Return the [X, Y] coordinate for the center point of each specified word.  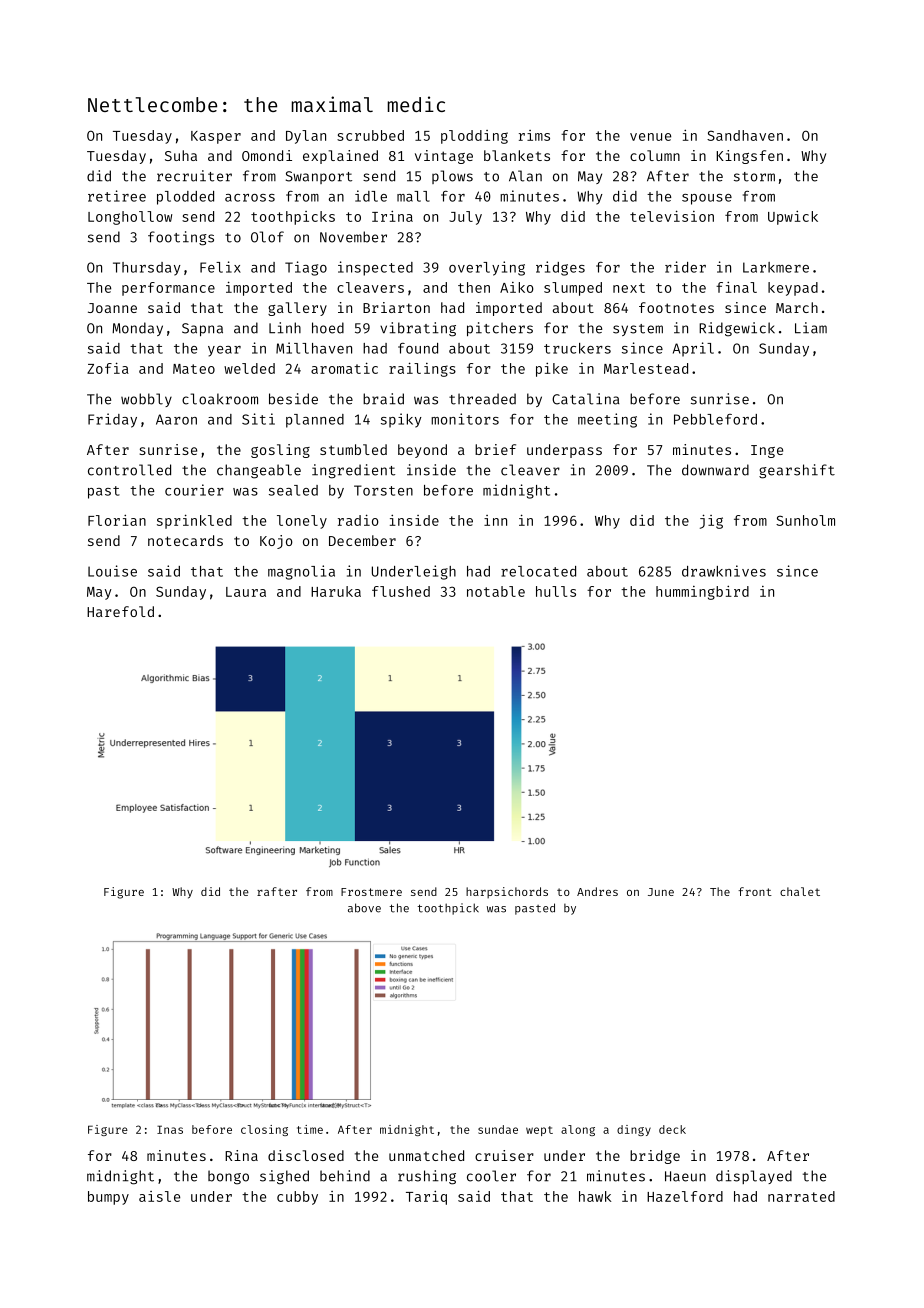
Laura [246, 592]
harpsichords [507, 892]
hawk [595, 1196]
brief [495, 449]
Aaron [176, 419]
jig [711, 521]
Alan [525, 176]
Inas [170, 1129]
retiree [117, 196]
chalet [800, 891]
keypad [793, 289]
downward [715, 470]
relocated [538, 571]
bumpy [108, 1198]
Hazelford [685, 1196]
